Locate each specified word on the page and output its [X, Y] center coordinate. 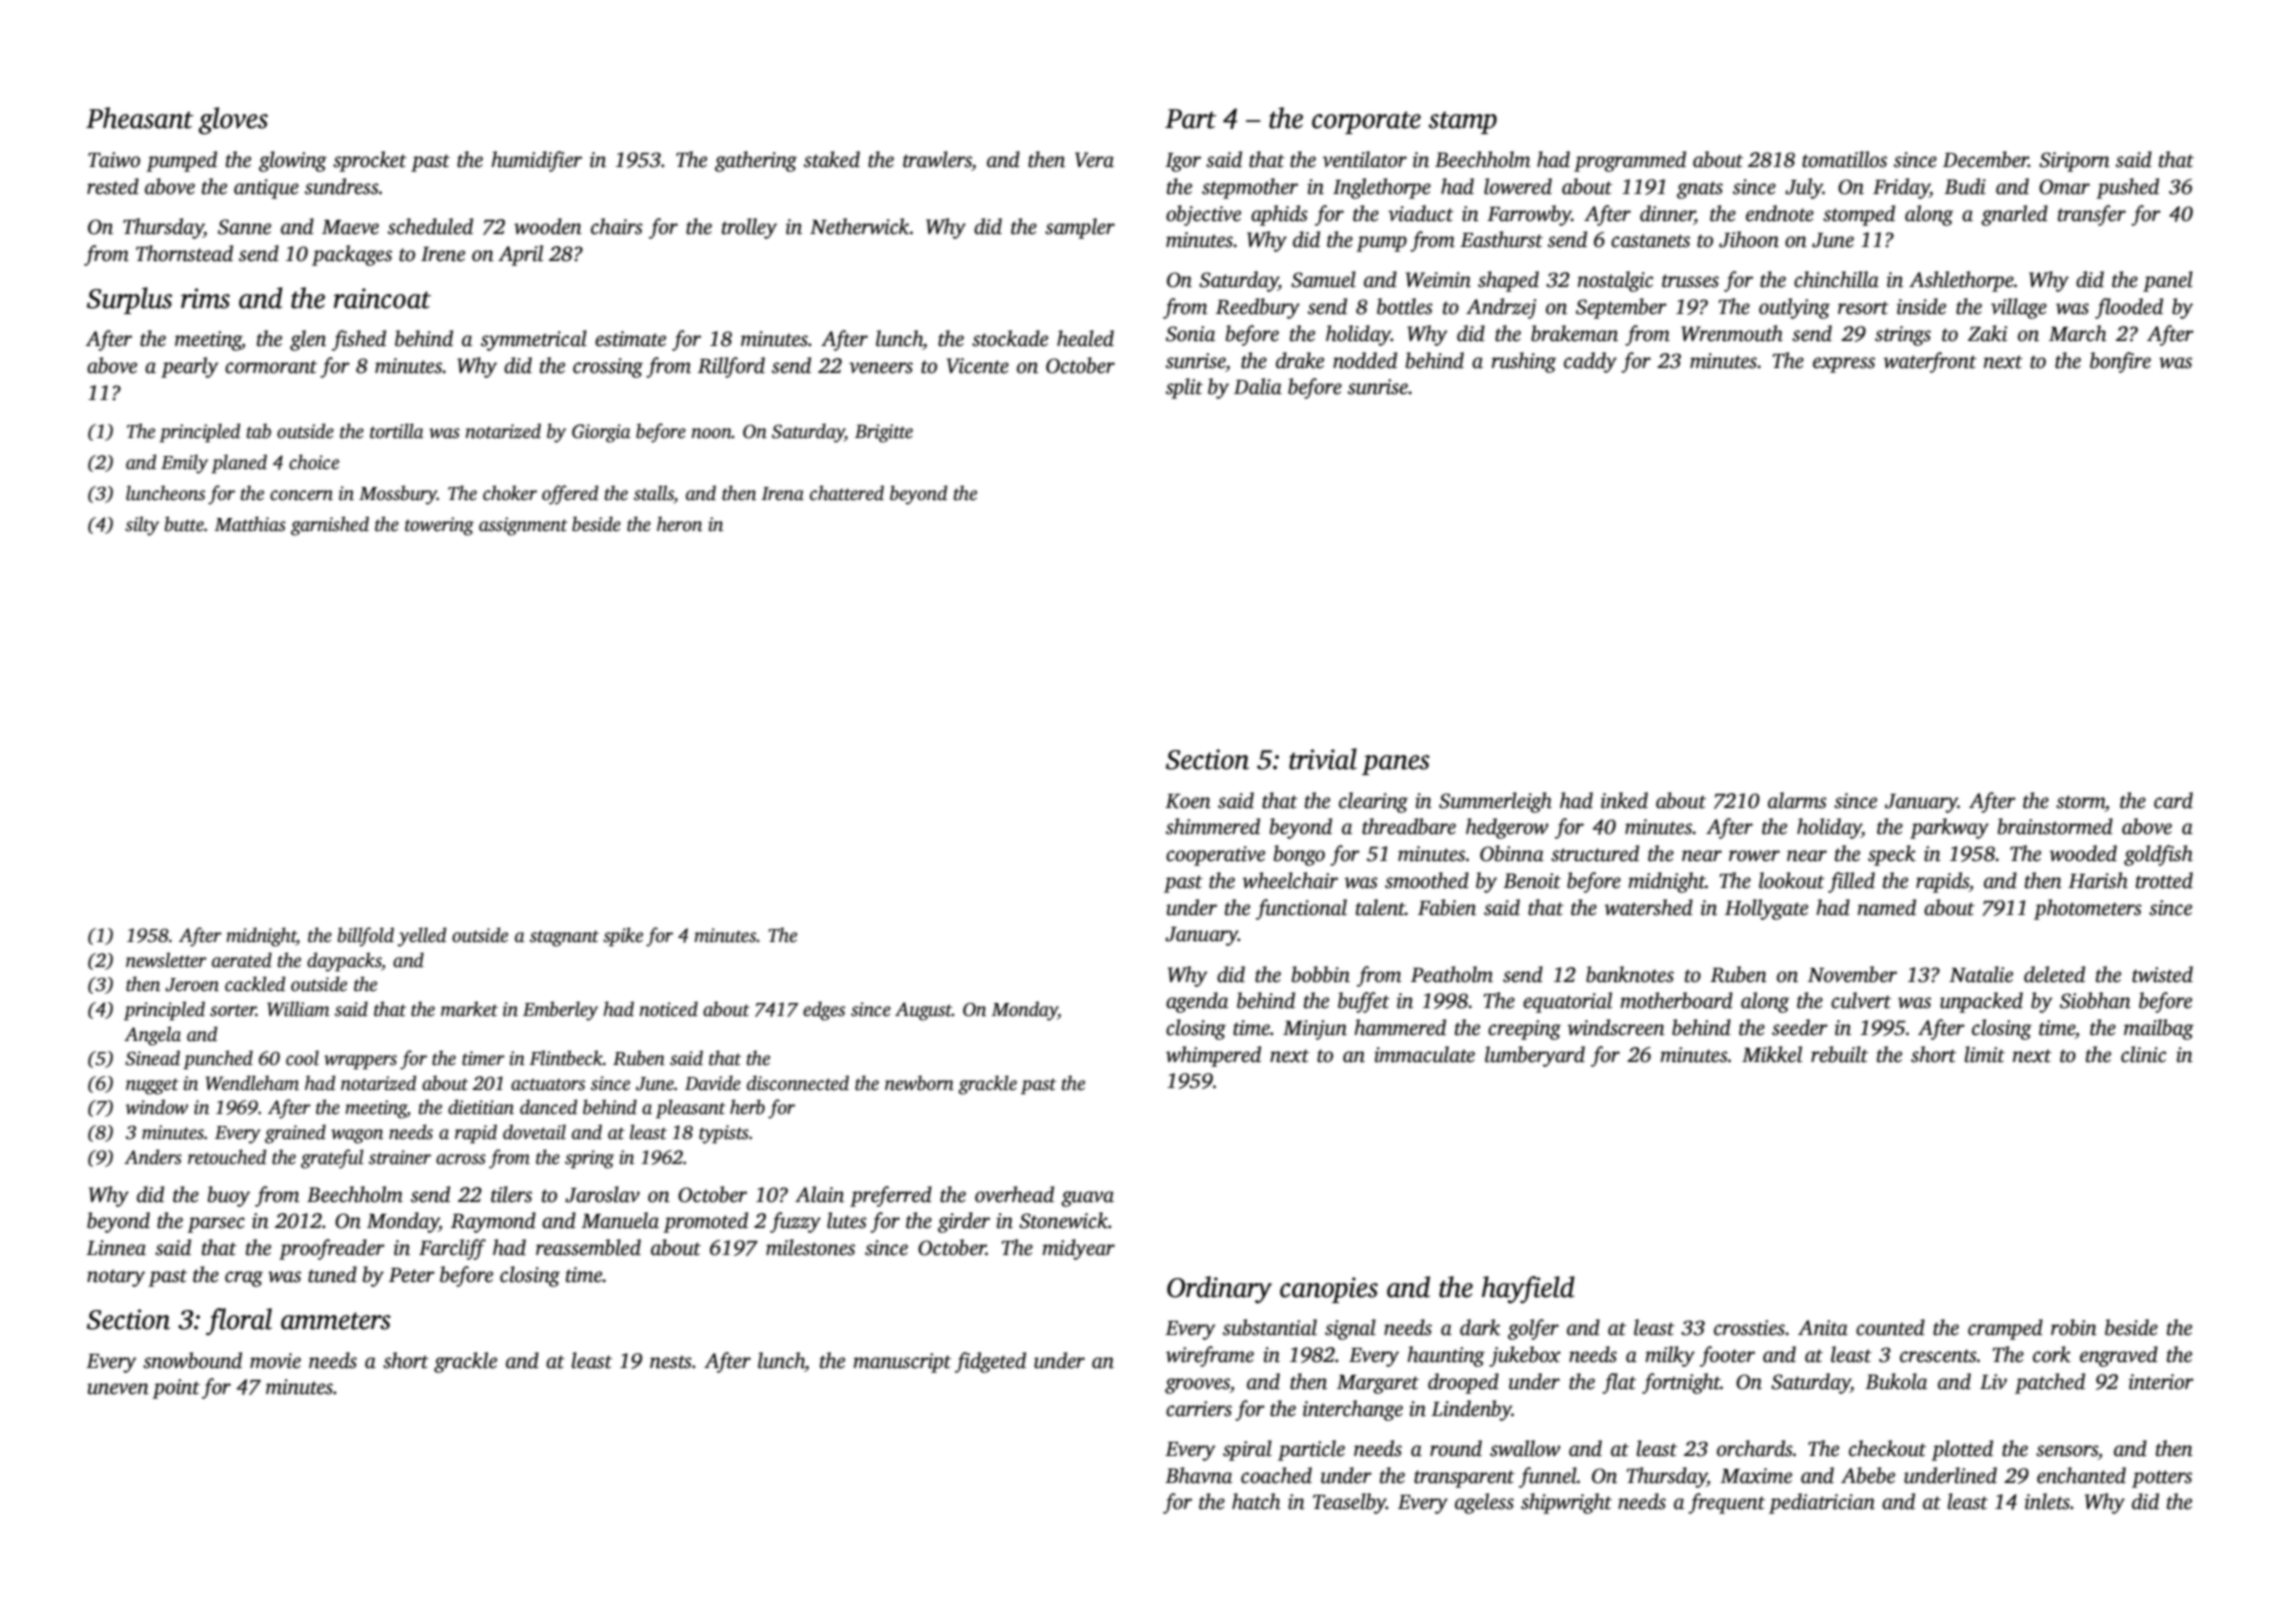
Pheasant [139, 118]
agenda [1197, 1002]
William [298, 1009]
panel [2168, 281]
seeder [1800, 1027]
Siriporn [2074, 162]
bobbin [1321, 974]
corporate [1366, 122]
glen [308, 340]
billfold [366, 937]
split [1184, 388]
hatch [1256, 1501]
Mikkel [1772, 1054]
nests [671, 1362]
